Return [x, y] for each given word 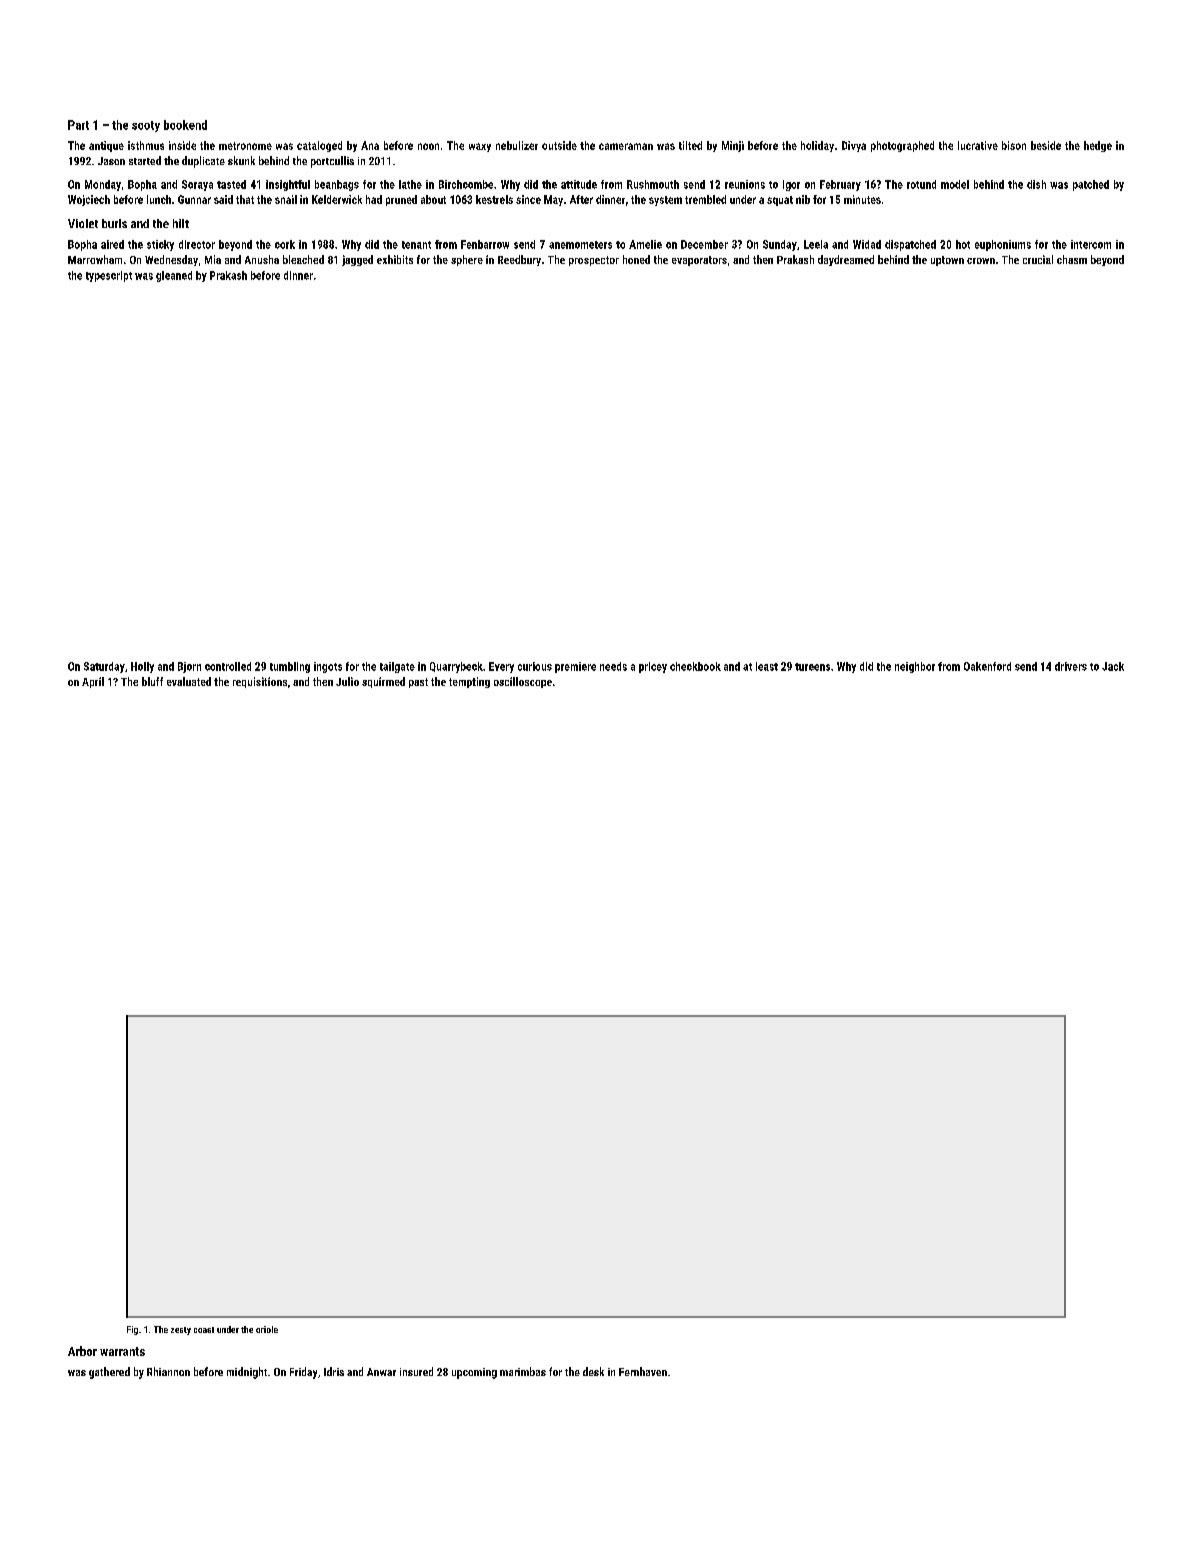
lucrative [978, 145]
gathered [109, 1373]
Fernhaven [643, 1371]
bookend [185, 125]
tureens [812, 667]
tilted [690, 145]
